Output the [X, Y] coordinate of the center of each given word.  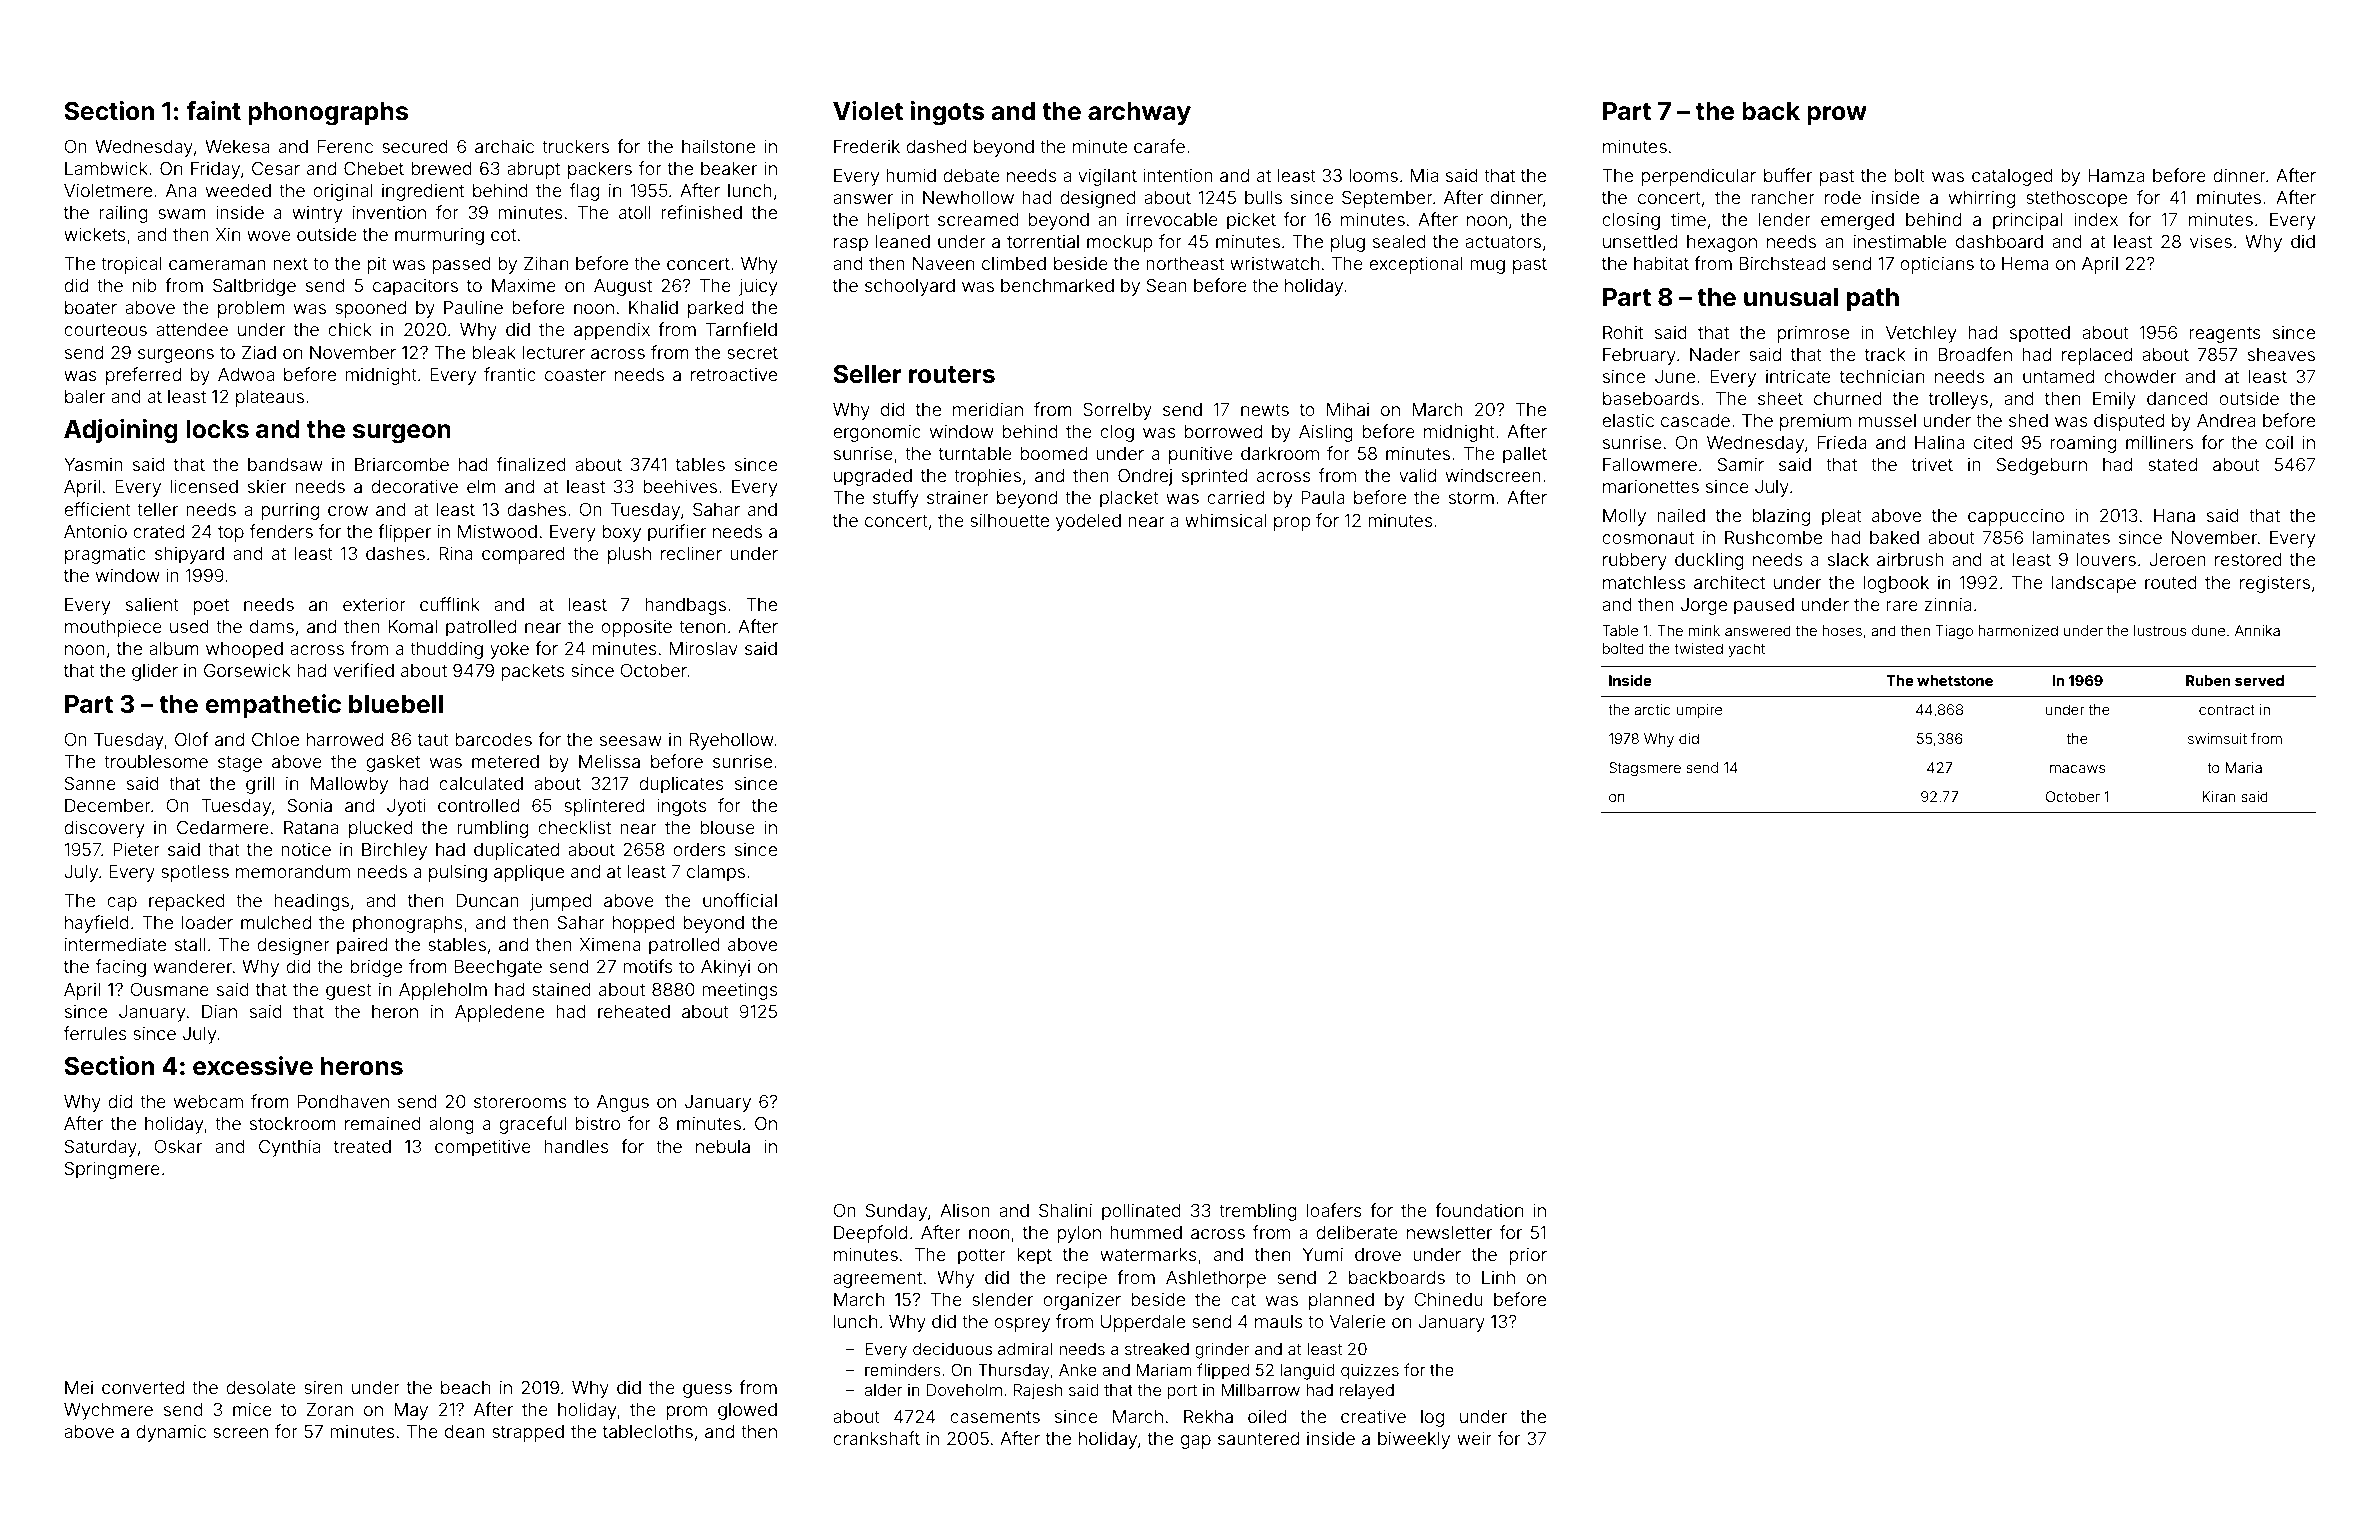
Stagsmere [1645, 769]
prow [1837, 115]
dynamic [171, 1433]
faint [213, 111]
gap [1196, 1442]
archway [1139, 113]
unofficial [740, 900]
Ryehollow [732, 741]
